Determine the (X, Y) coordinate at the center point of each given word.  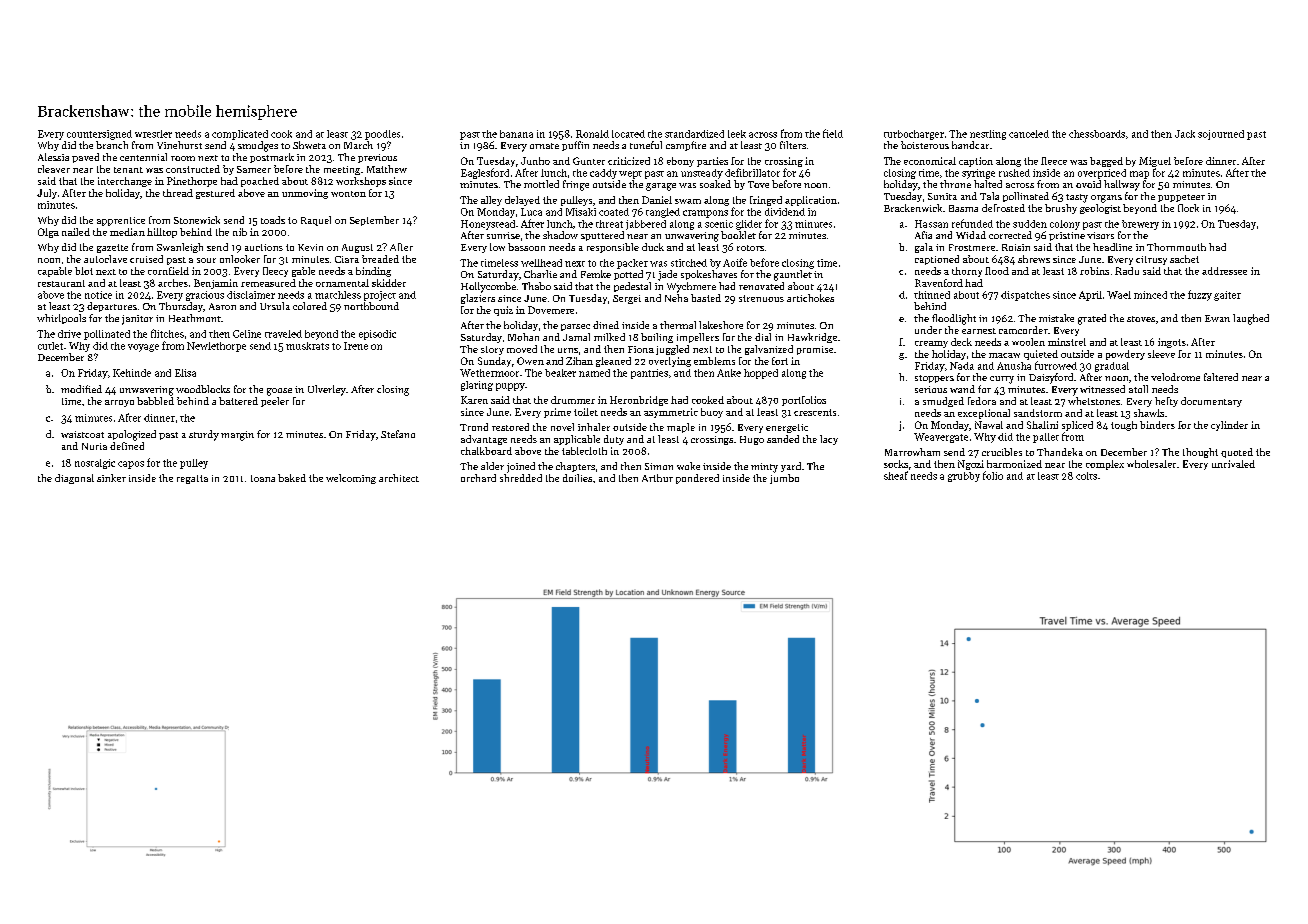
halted (988, 184)
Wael (1119, 295)
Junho (535, 161)
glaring (477, 386)
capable (55, 272)
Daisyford (1051, 378)
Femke (596, 274)
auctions (264, 247)
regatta (192, 479)
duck (653, 247)
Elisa (185, 373)
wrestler (153, 134)
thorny (967, 272)
